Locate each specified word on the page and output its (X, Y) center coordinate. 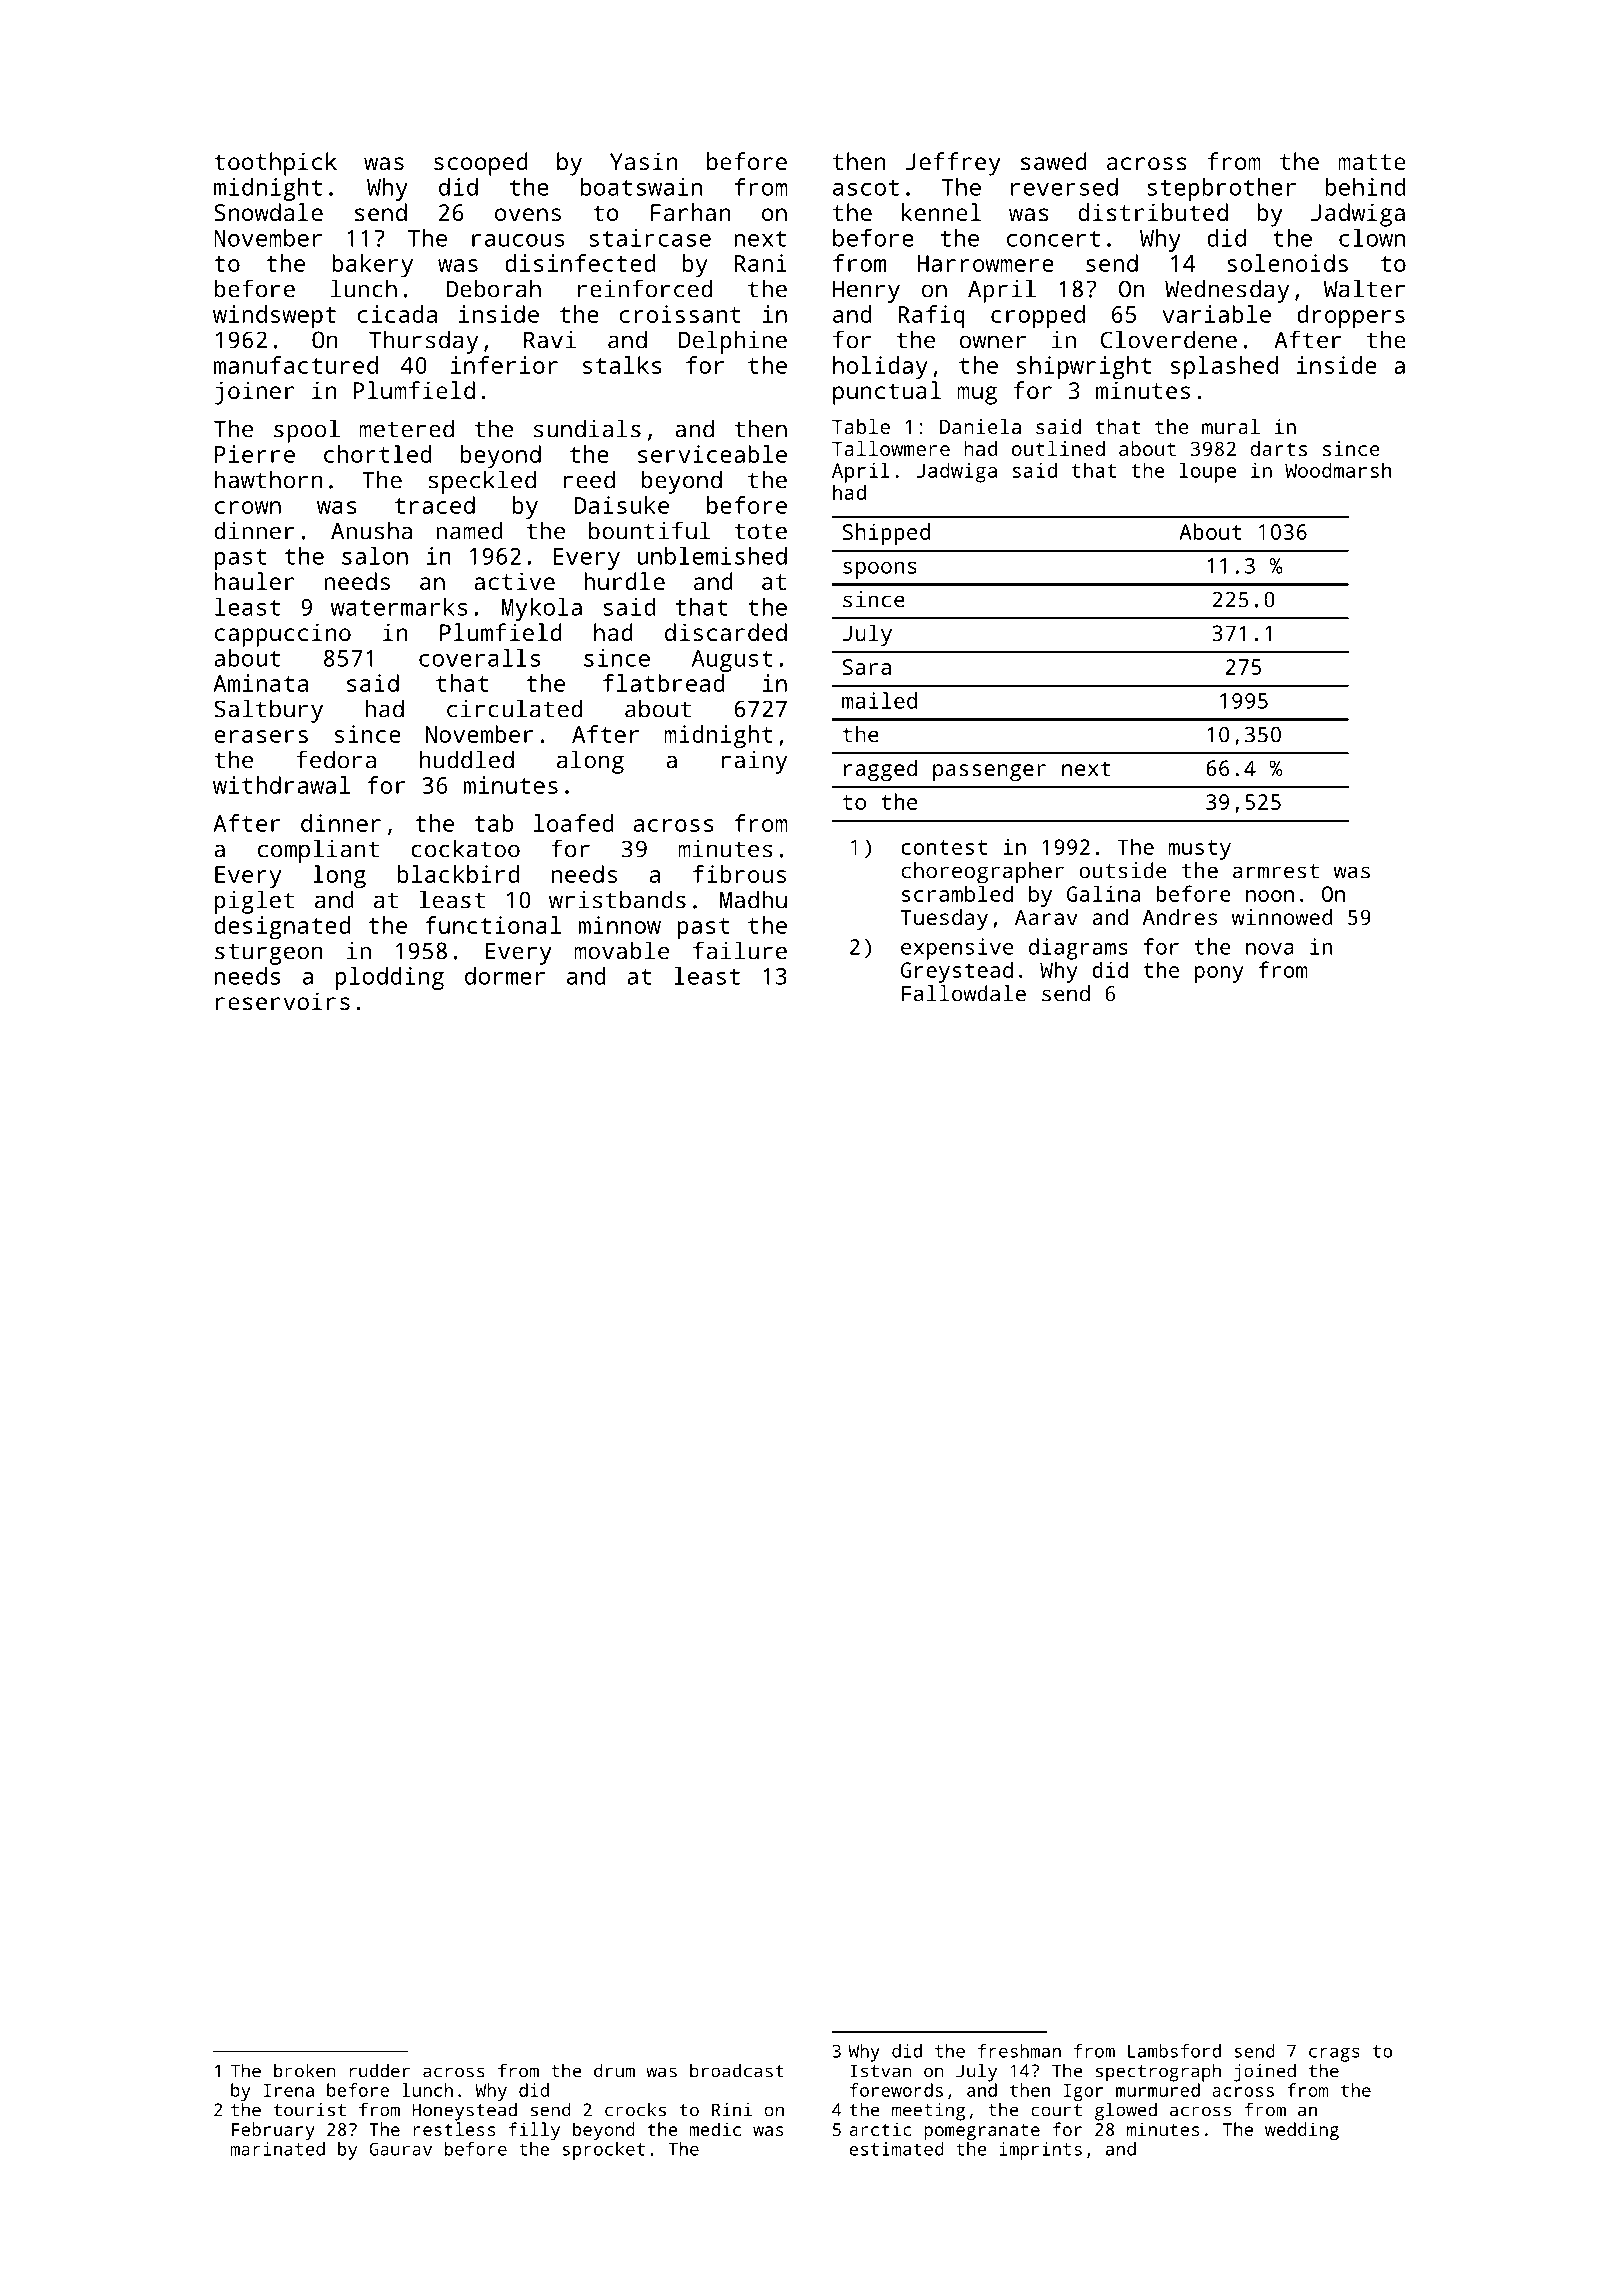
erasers (261, 736)
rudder (380, 2070)
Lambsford (1174, 2051)
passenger (989, 772)
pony (1219, 974)
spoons (880, 570)
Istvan (881, 2071)
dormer (505, 976)
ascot (866, 188)
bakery (372, 266)
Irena (289, 2090)
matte (1372, 162)
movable (621, 950)
